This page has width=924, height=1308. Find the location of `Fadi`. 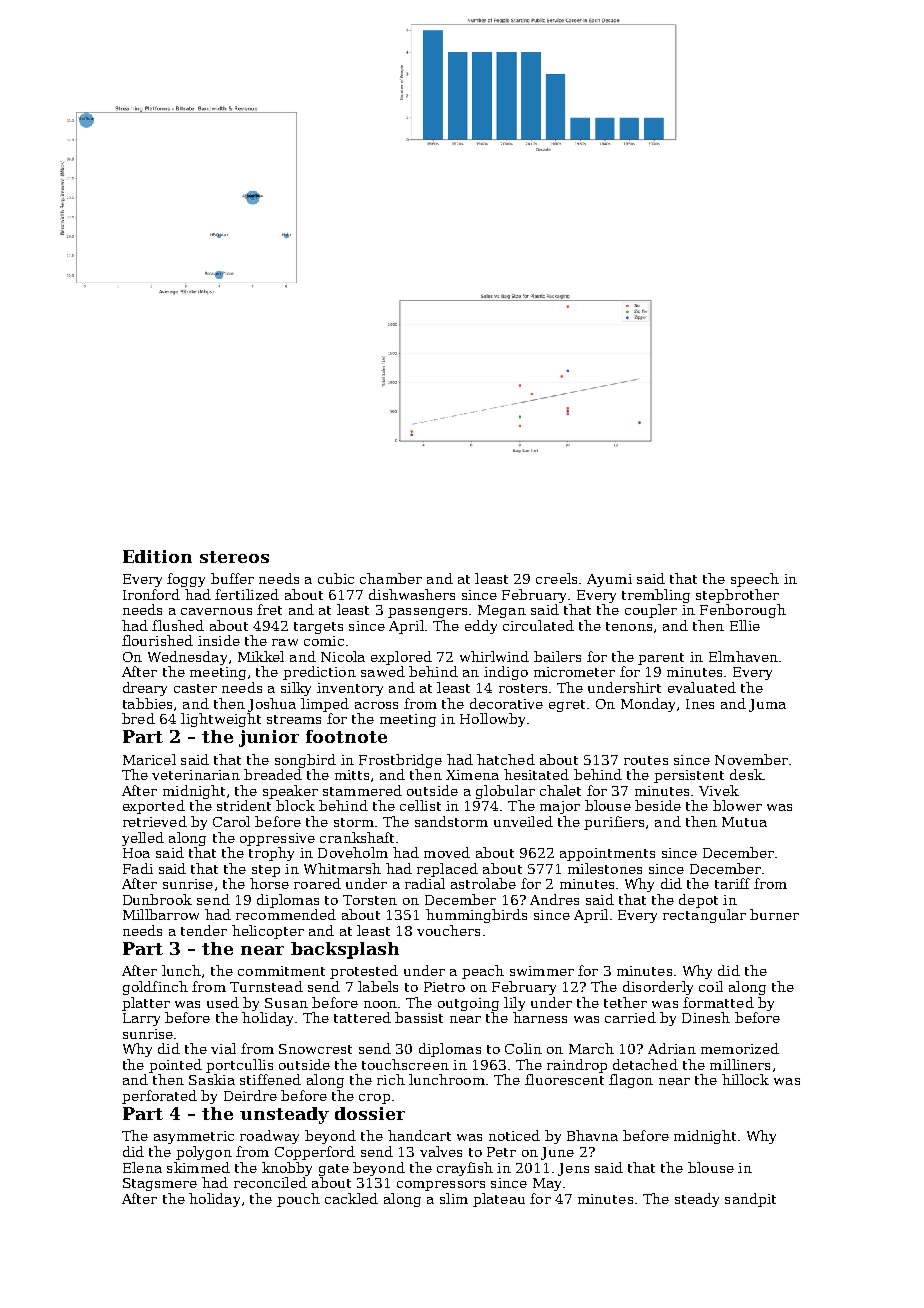

Fadi is located at coordinates (138, 868).
